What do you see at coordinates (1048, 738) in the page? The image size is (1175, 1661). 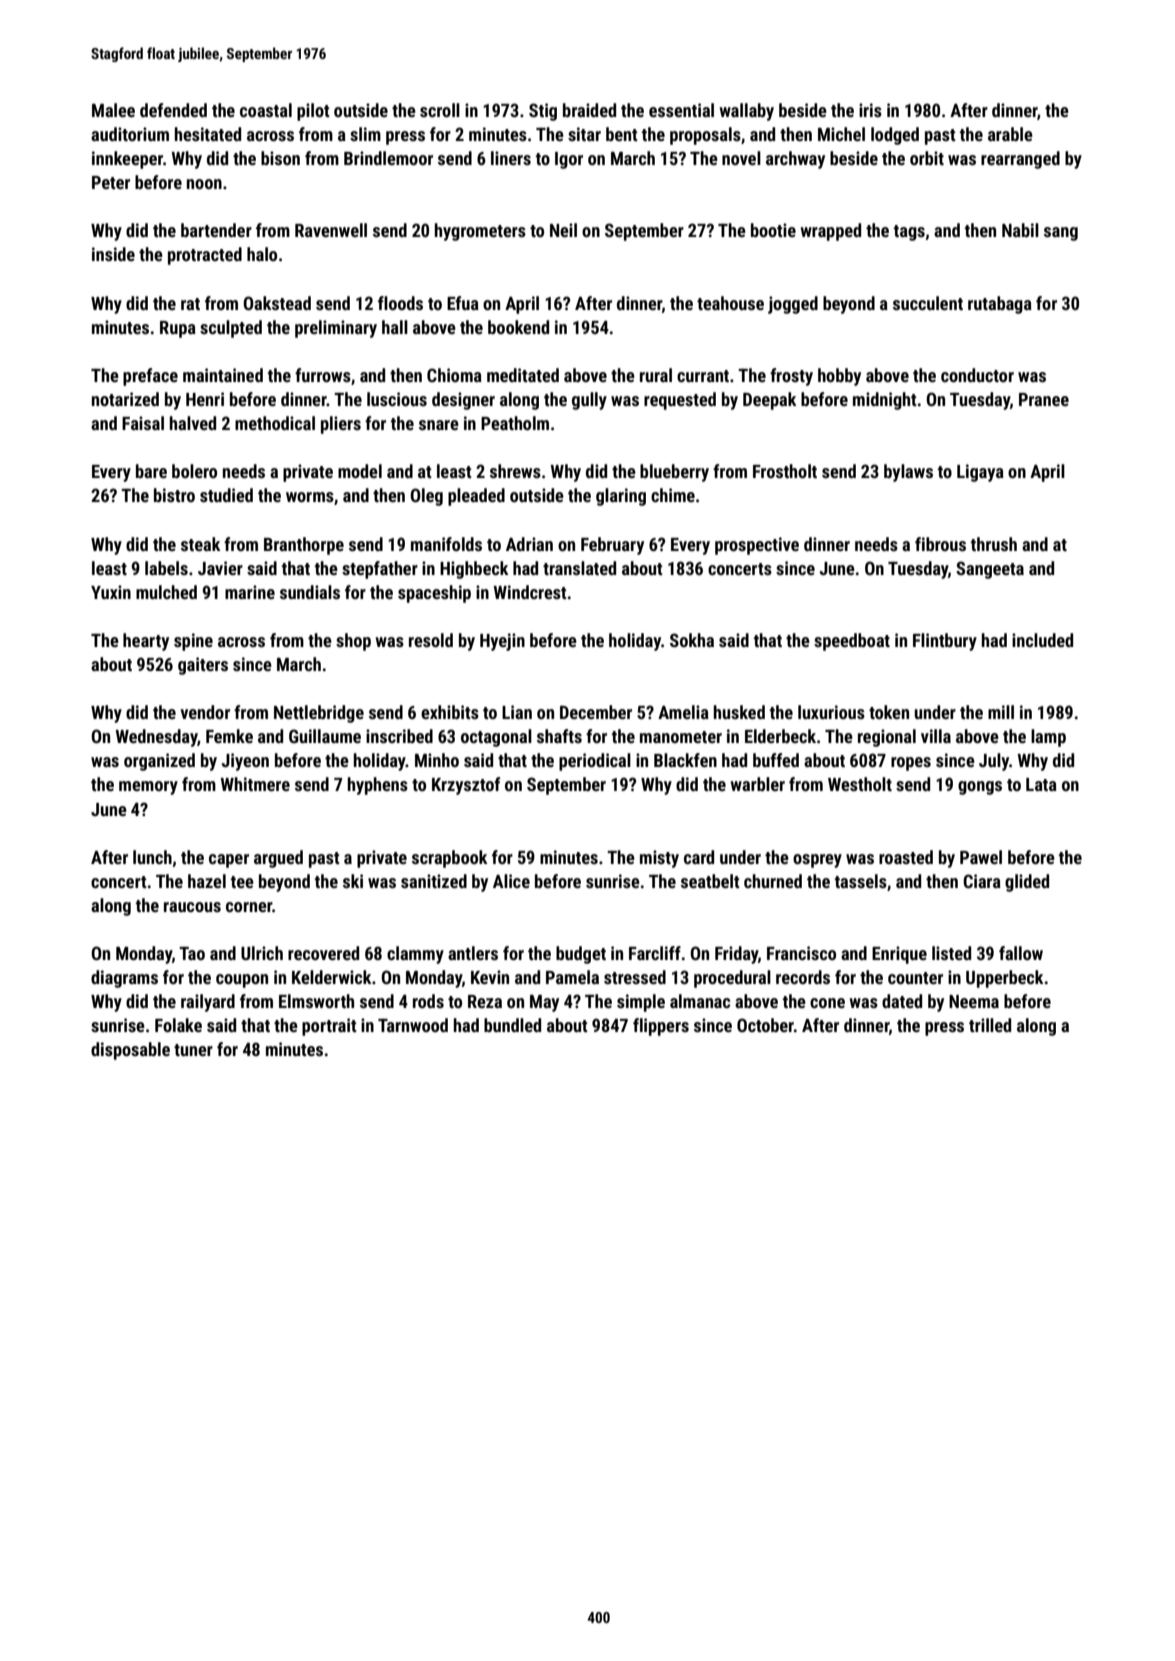 I see `lamp` at bounding box center [1048, 738].
